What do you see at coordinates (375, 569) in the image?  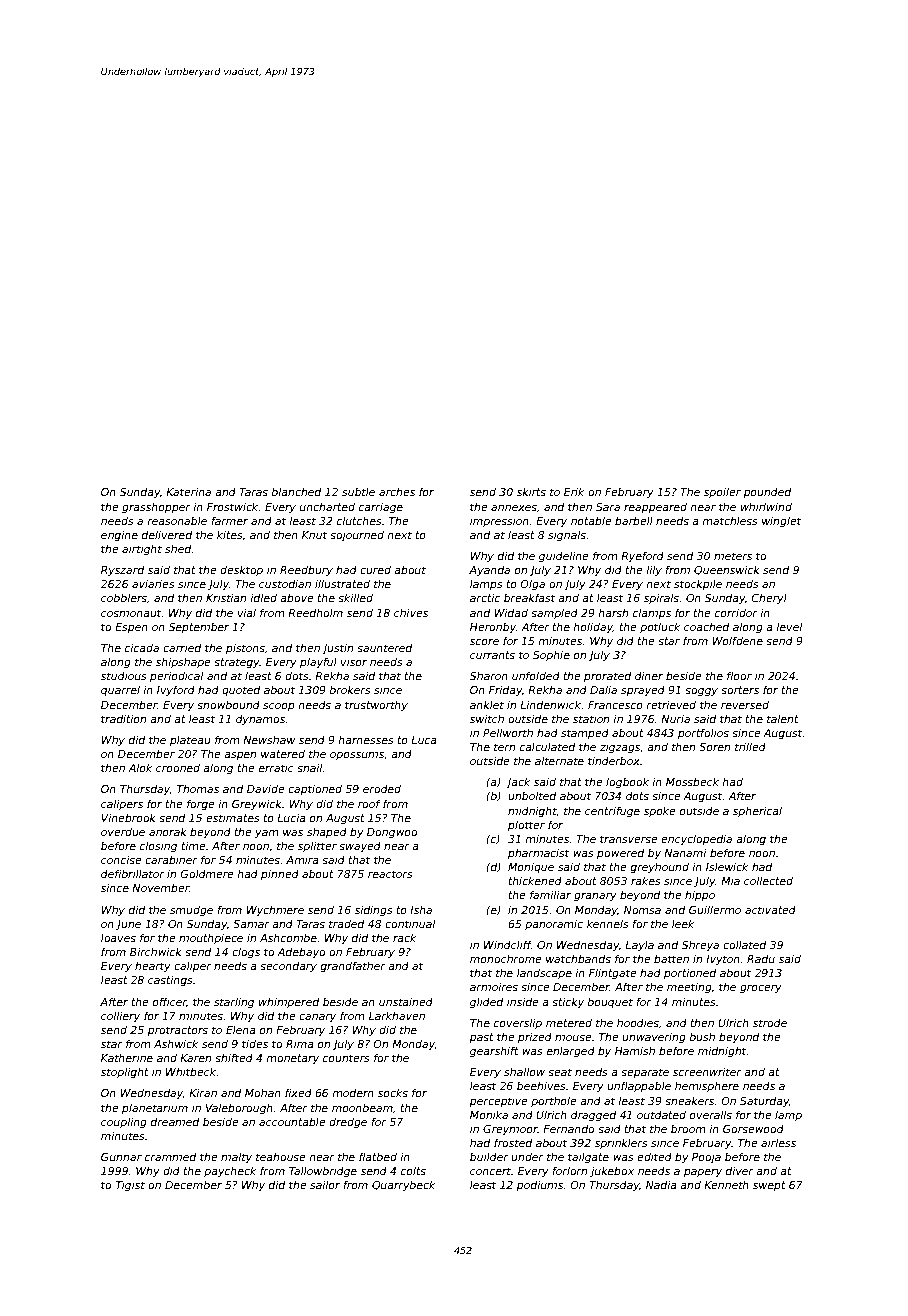 I see `cured` at bounding box center [375, 569].
